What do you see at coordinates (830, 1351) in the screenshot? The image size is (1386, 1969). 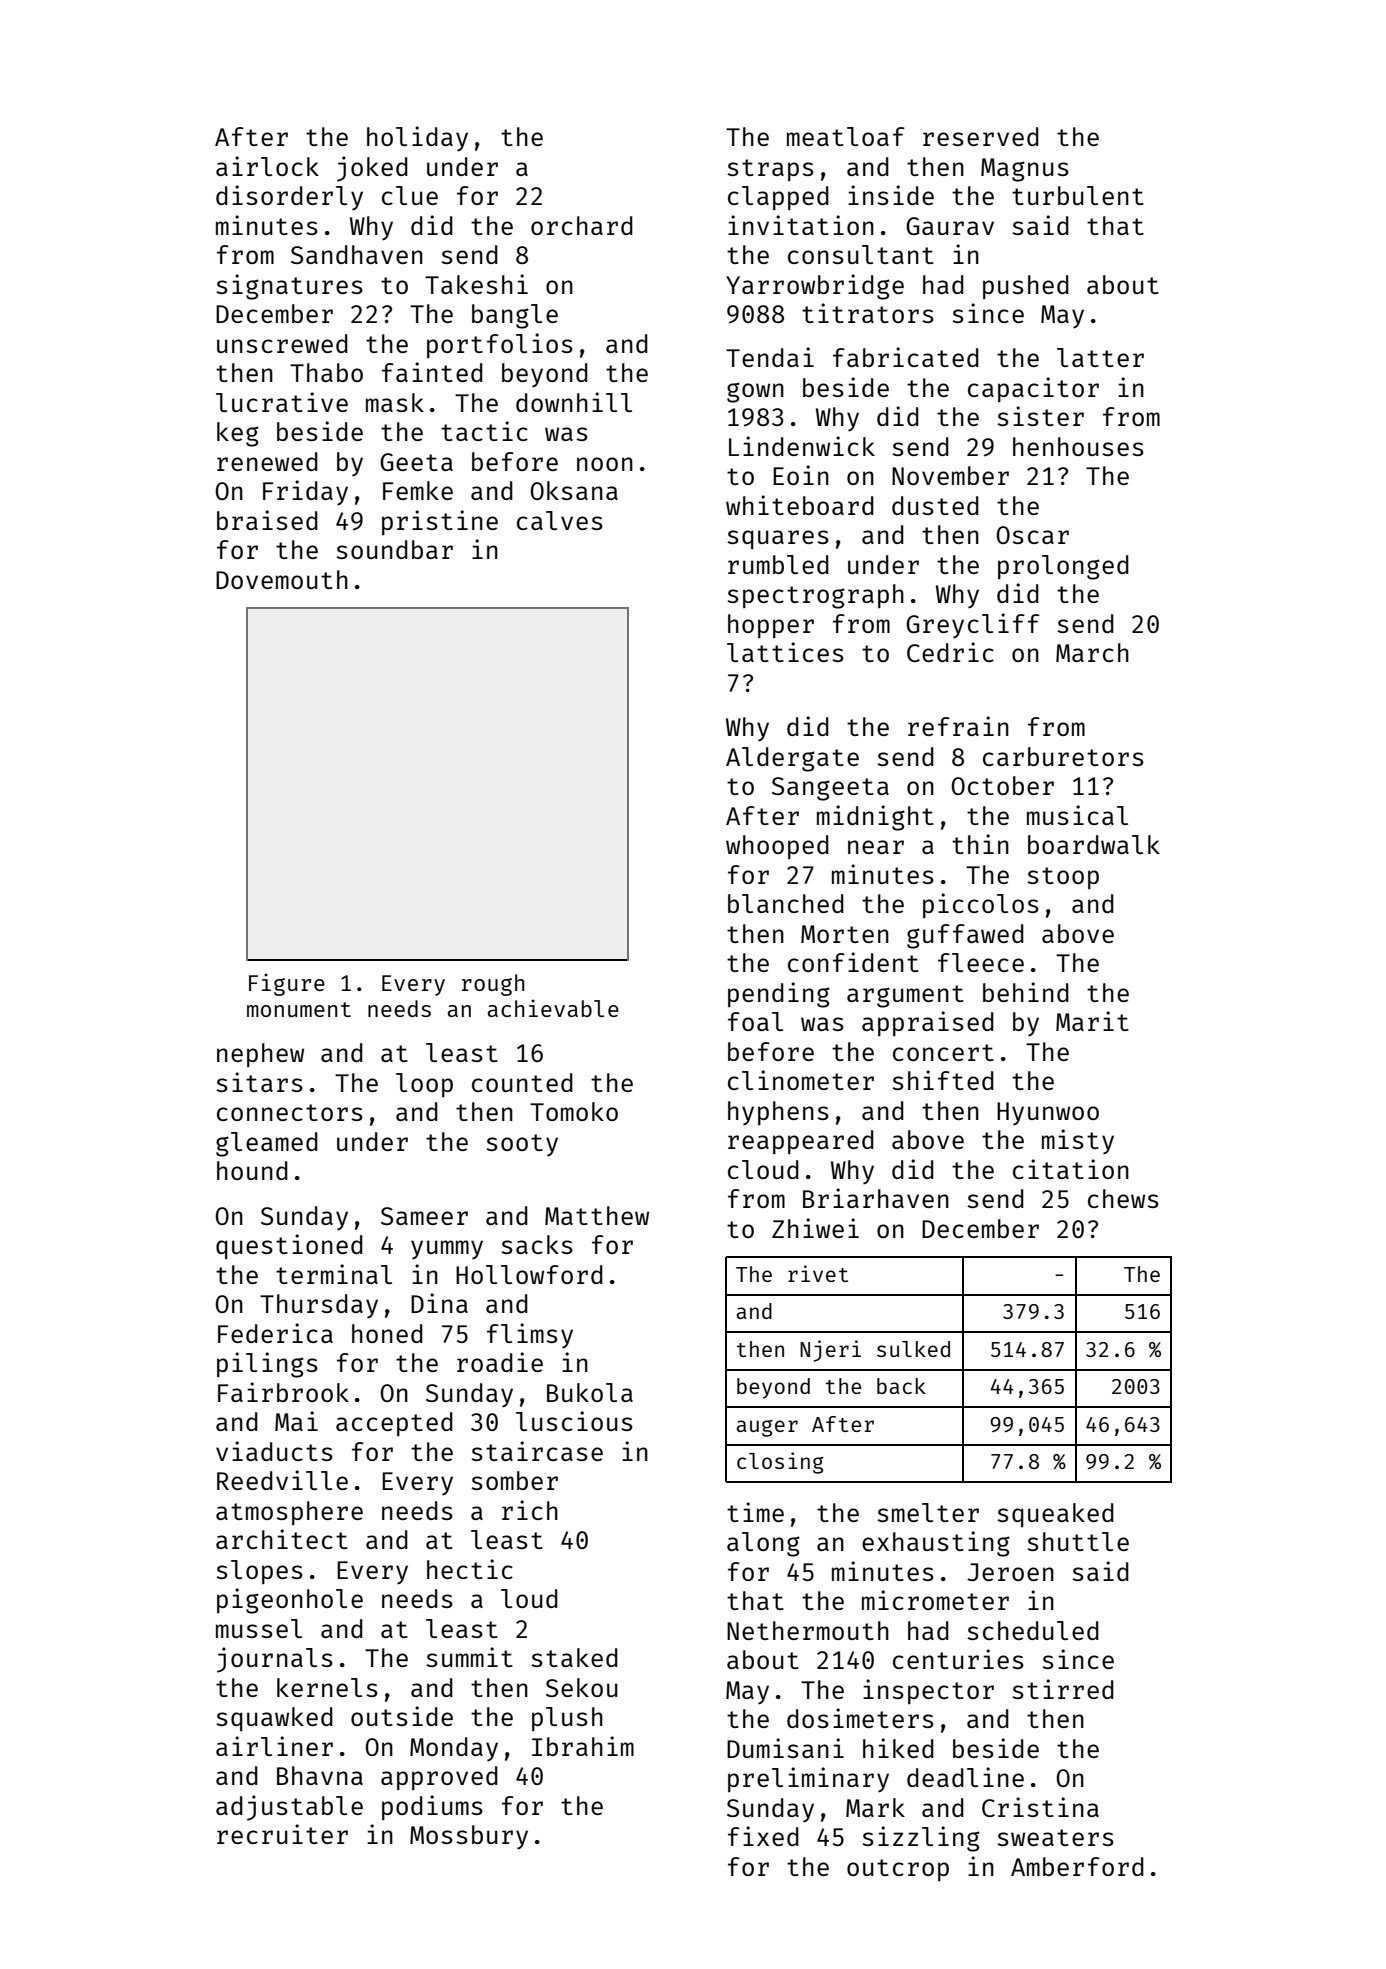 I see `Njeri` at bounding box center [830, 1351].
